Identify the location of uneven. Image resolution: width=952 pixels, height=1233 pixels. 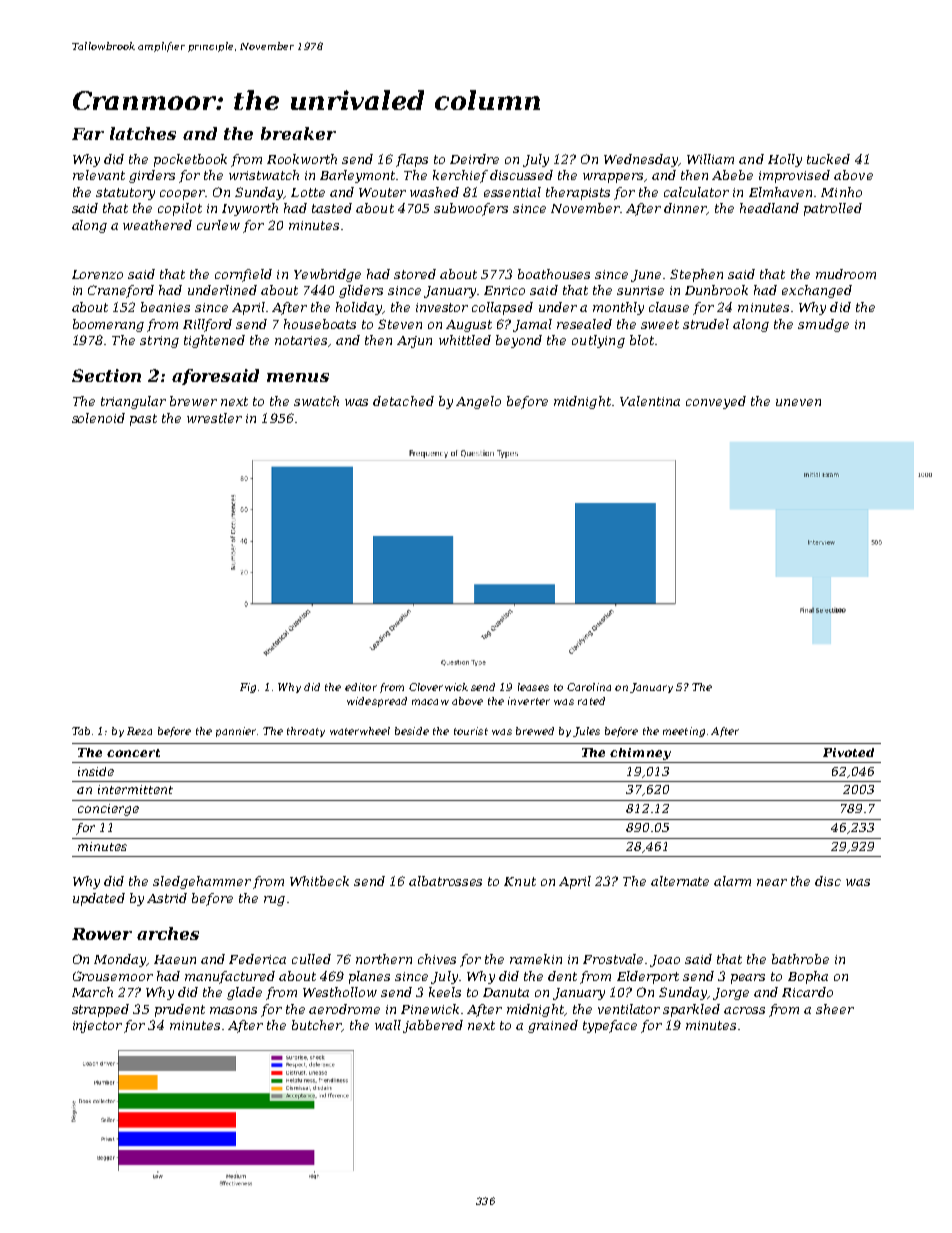
(798, 402).
